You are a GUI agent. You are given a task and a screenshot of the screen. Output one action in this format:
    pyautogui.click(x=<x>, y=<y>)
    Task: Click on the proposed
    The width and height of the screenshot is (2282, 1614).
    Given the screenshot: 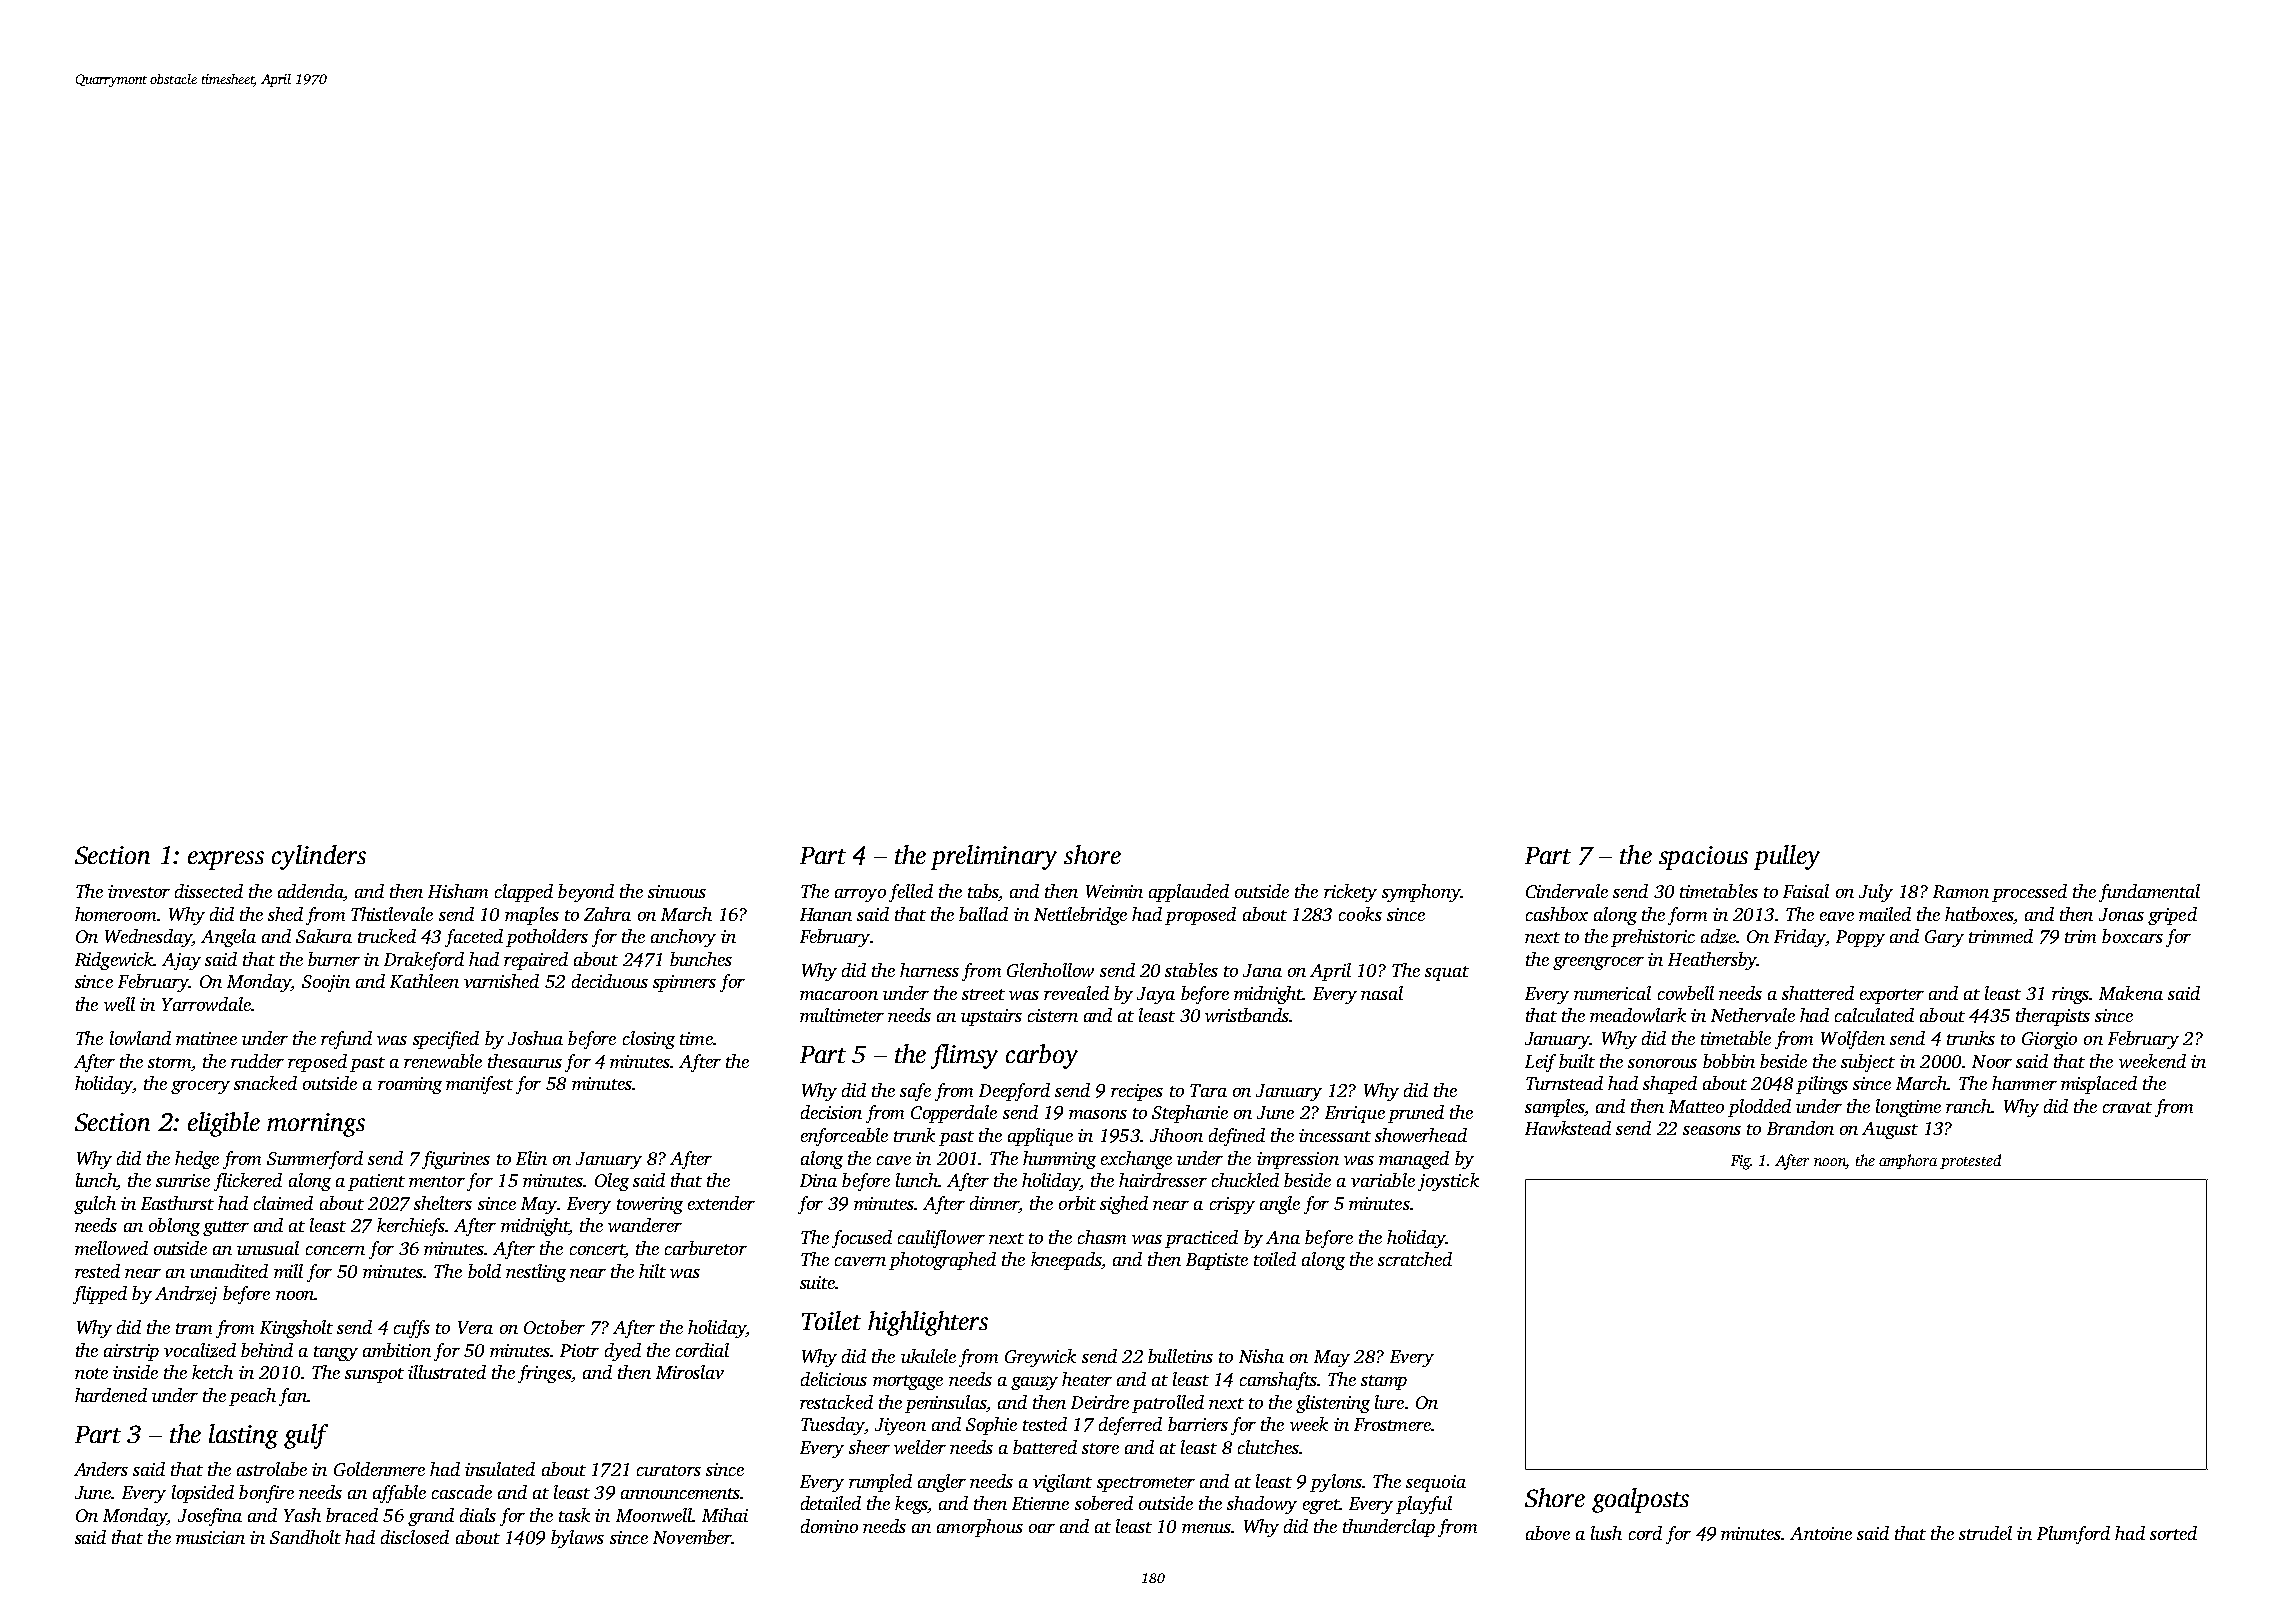 What is the action you would take?
    pyautogui.click(x=1200, y=916)
